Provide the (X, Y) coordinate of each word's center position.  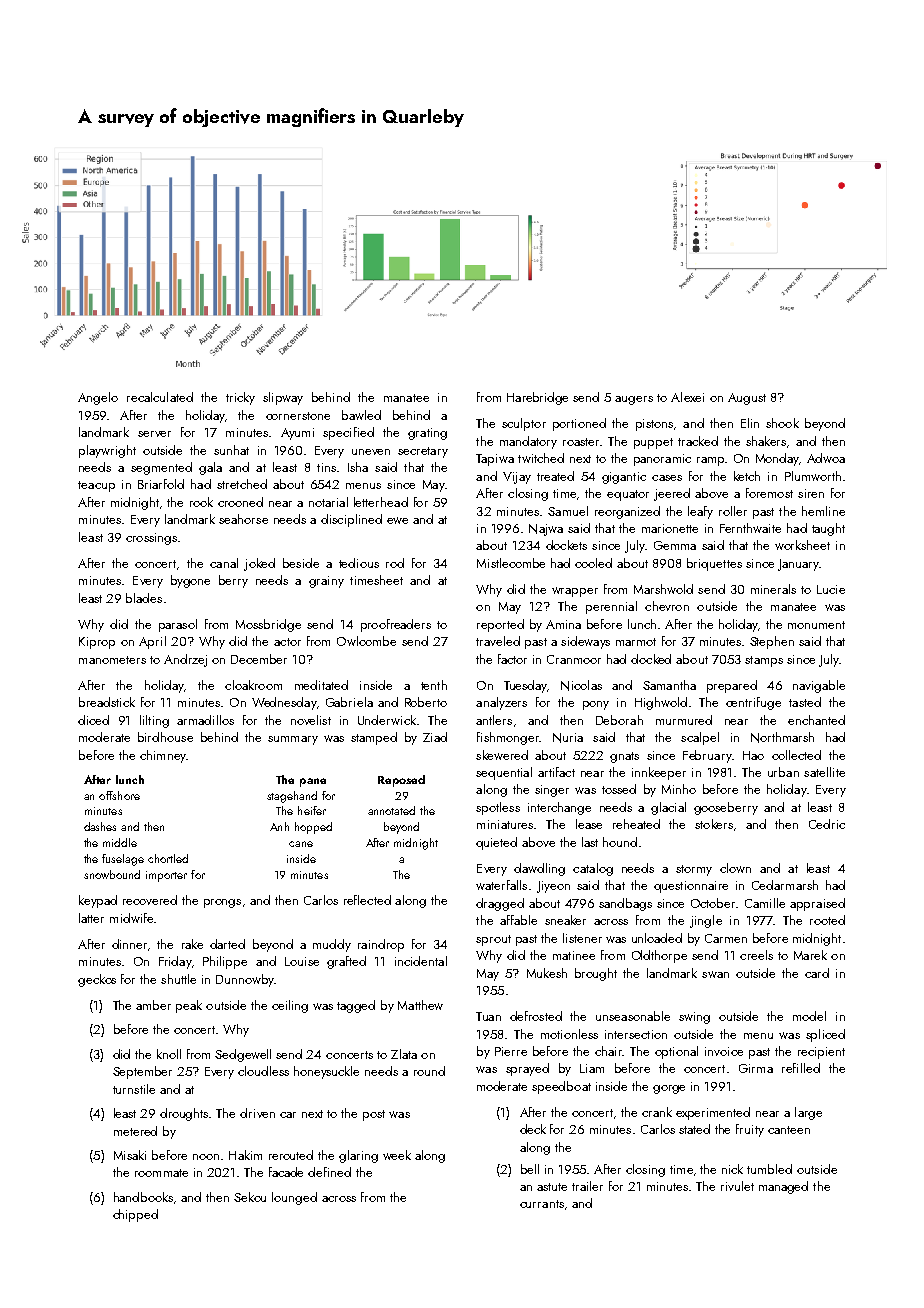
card (817, 973)
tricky (240, 398)
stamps (764, 661)
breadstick (107, 702)
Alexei (687, 397)
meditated (321, 685)
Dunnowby (245, 980)
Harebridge (537, 398)
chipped (135, 1215)
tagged (356, 1006)
